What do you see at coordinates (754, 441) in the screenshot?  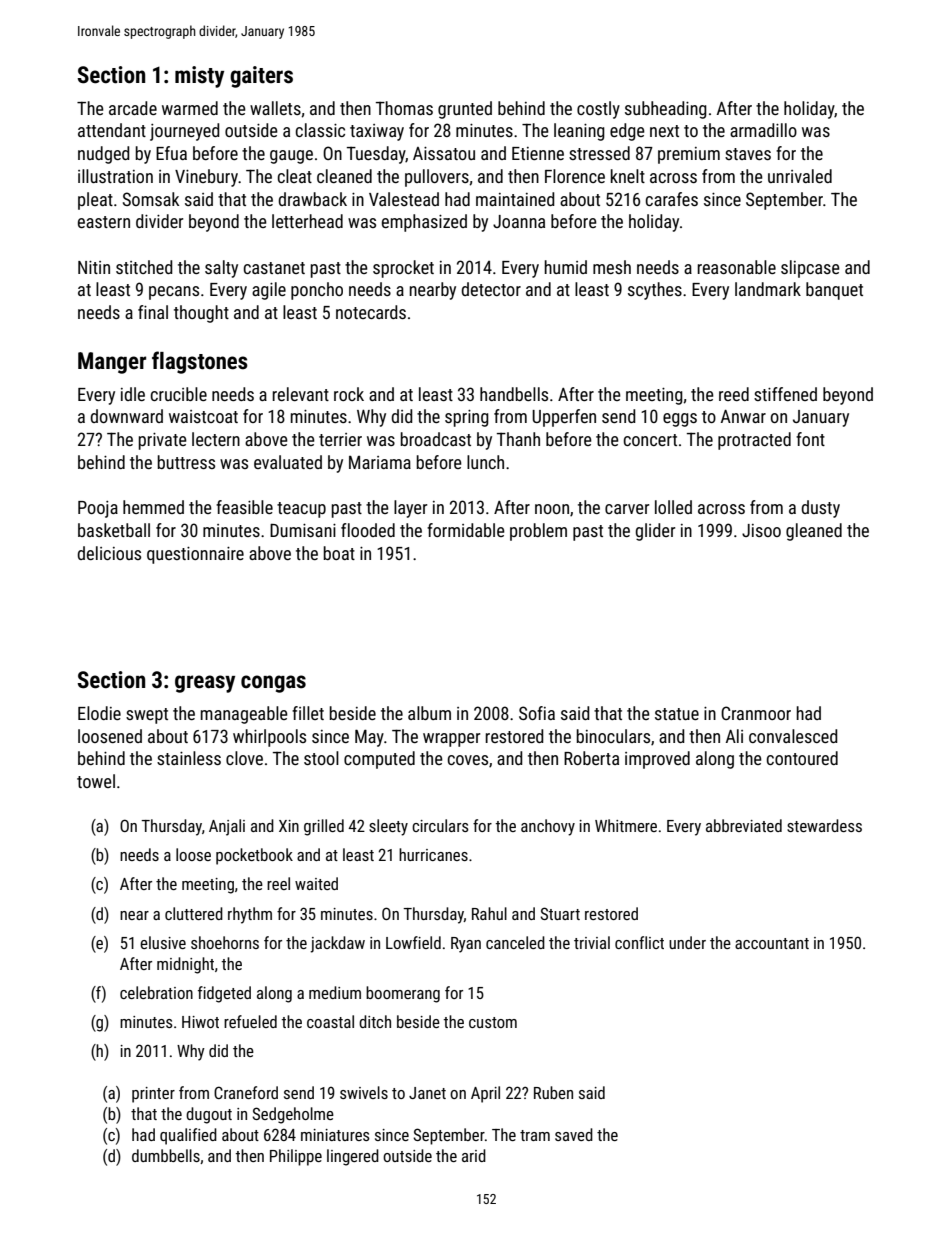 I see `protracted` at bounding box center [754, 441].
